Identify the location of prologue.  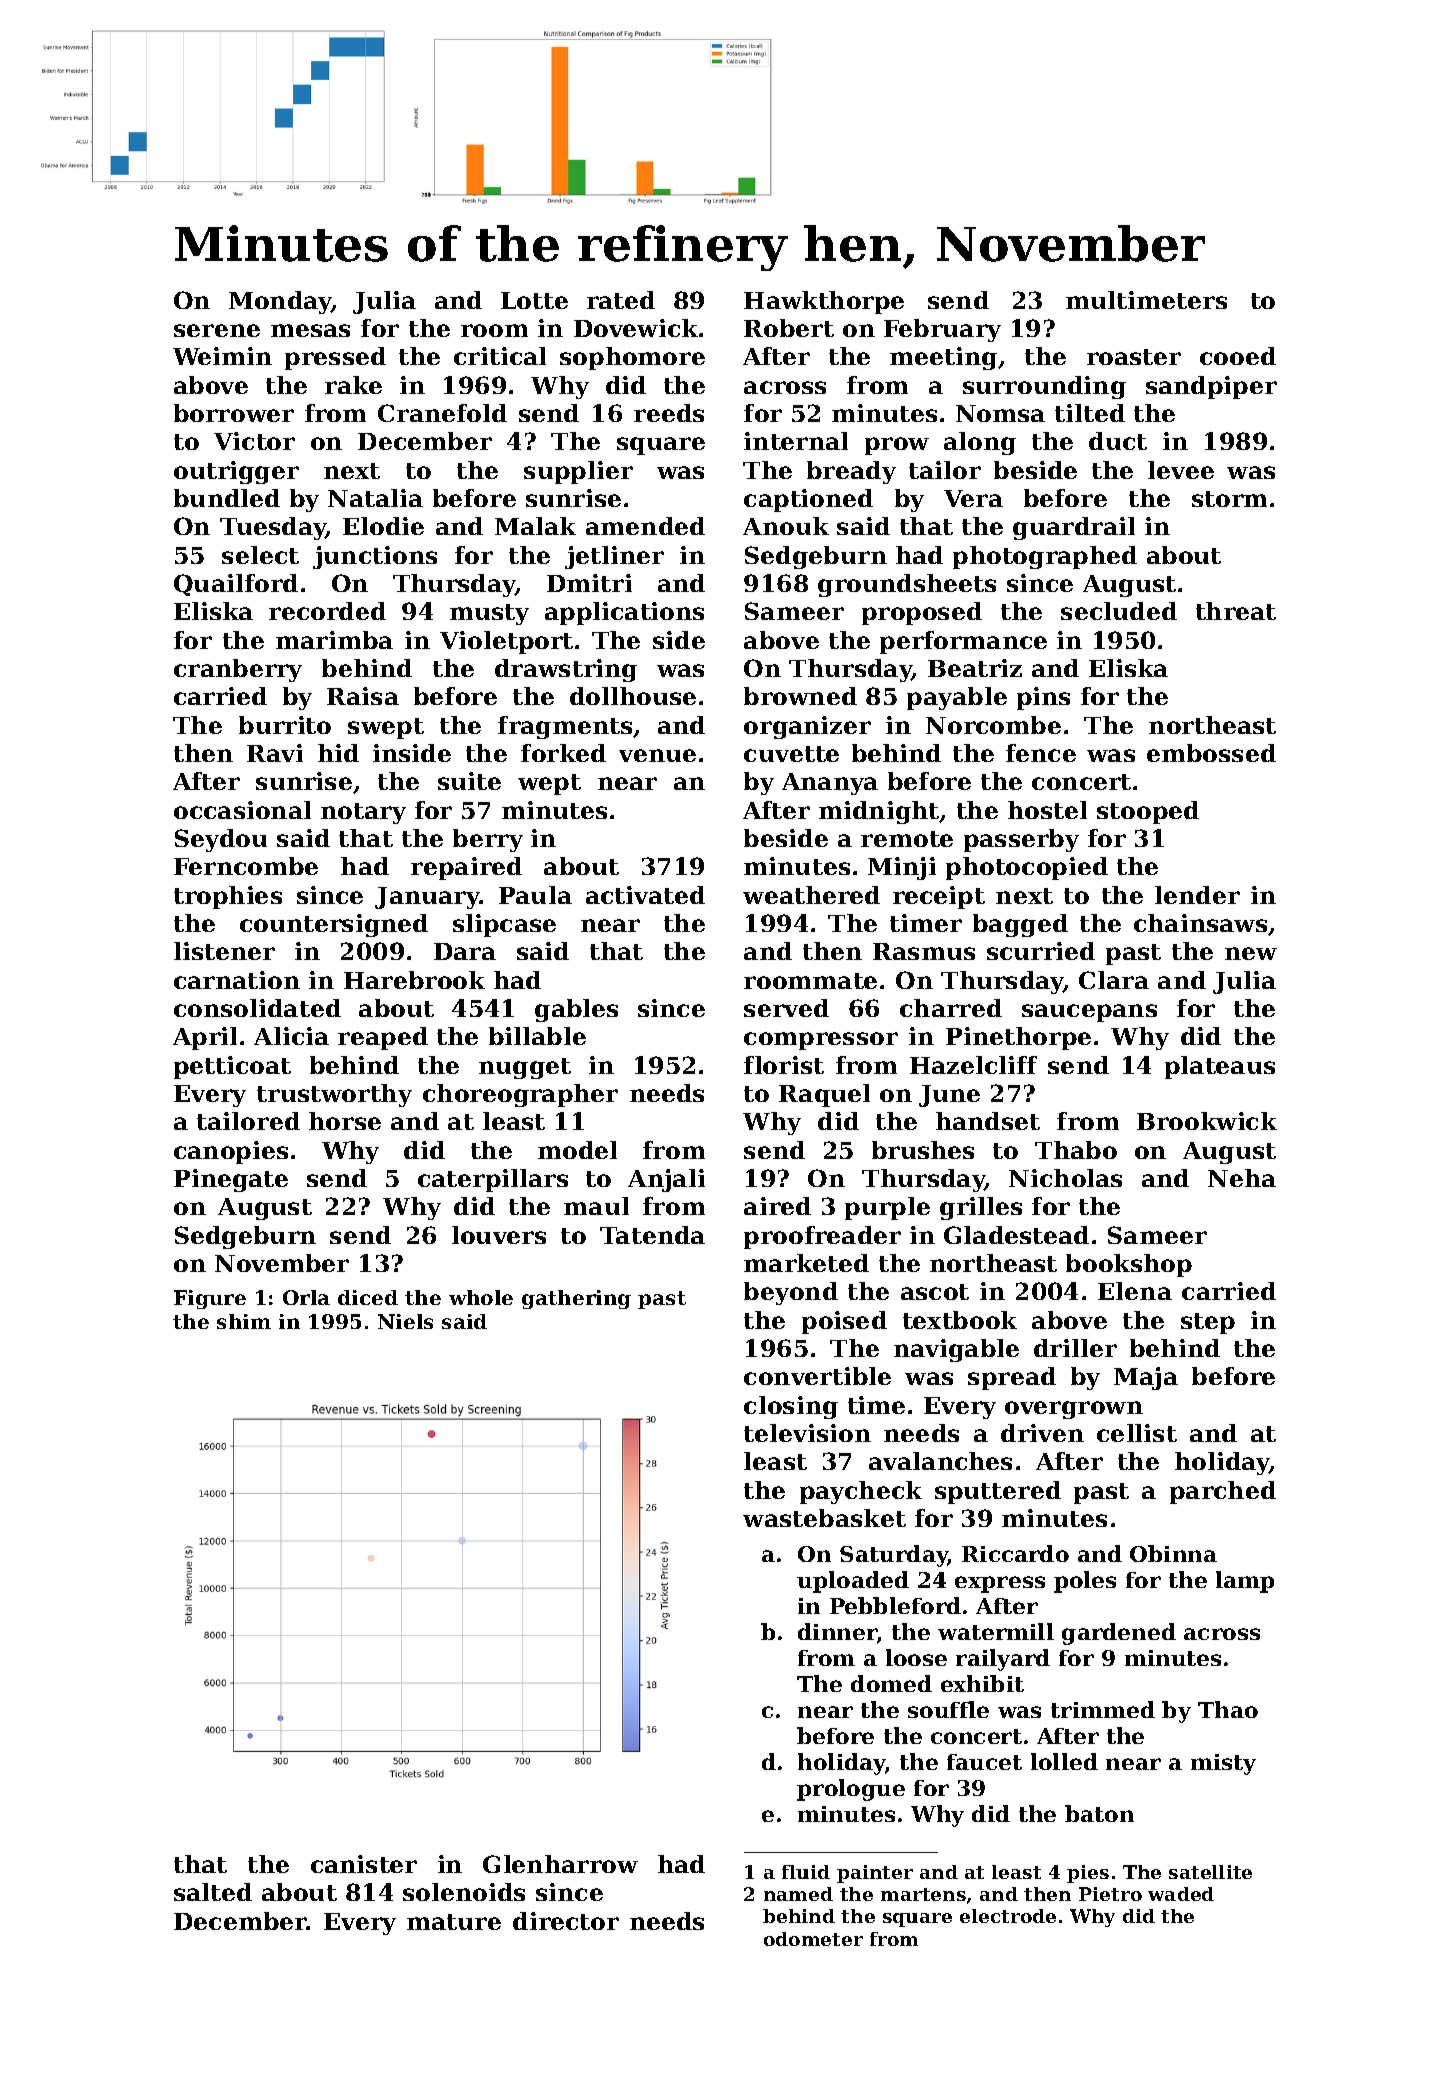
(851, 1790).
